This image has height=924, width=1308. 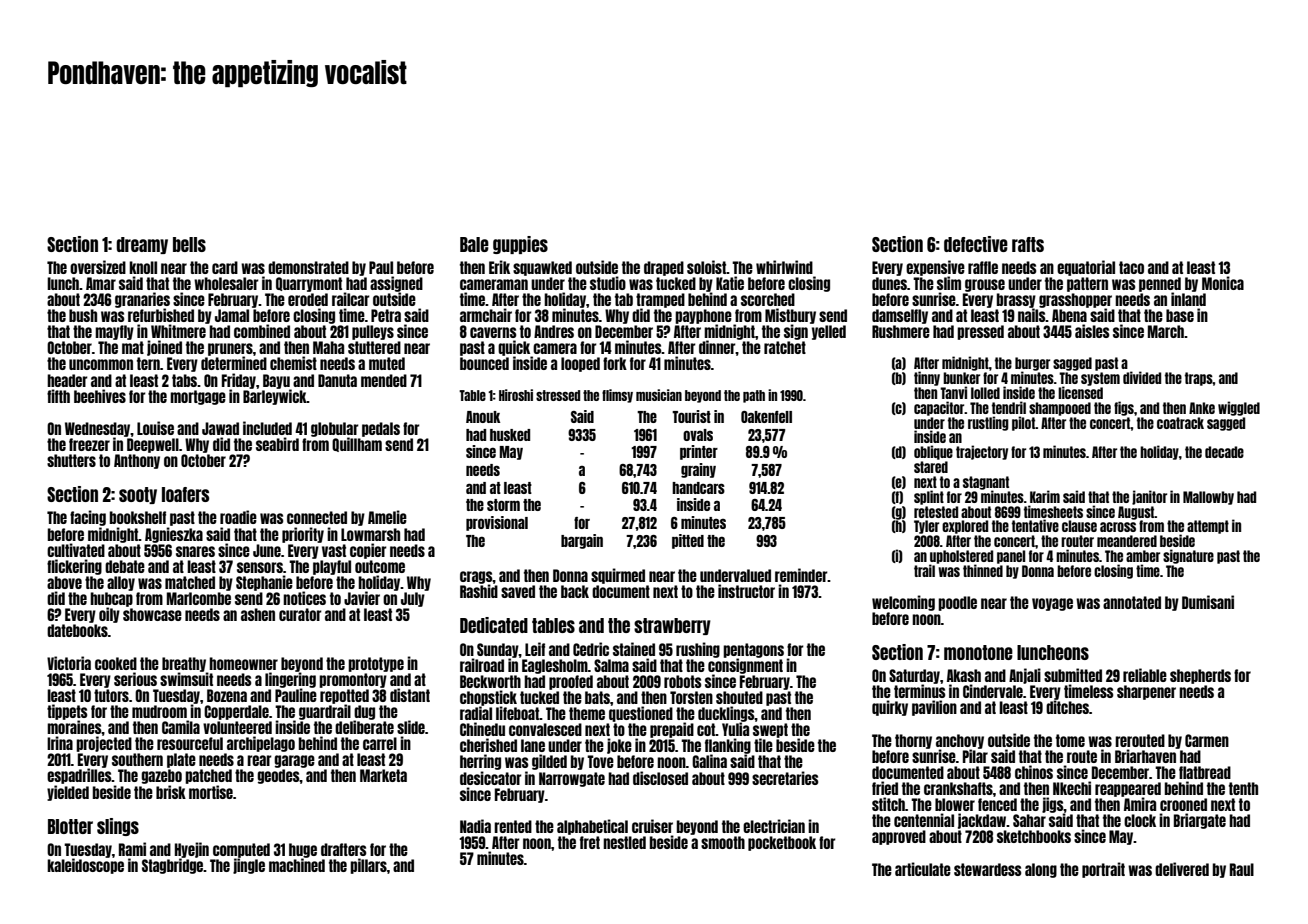 I want to click on Bale, so click(x=474, y=244).
